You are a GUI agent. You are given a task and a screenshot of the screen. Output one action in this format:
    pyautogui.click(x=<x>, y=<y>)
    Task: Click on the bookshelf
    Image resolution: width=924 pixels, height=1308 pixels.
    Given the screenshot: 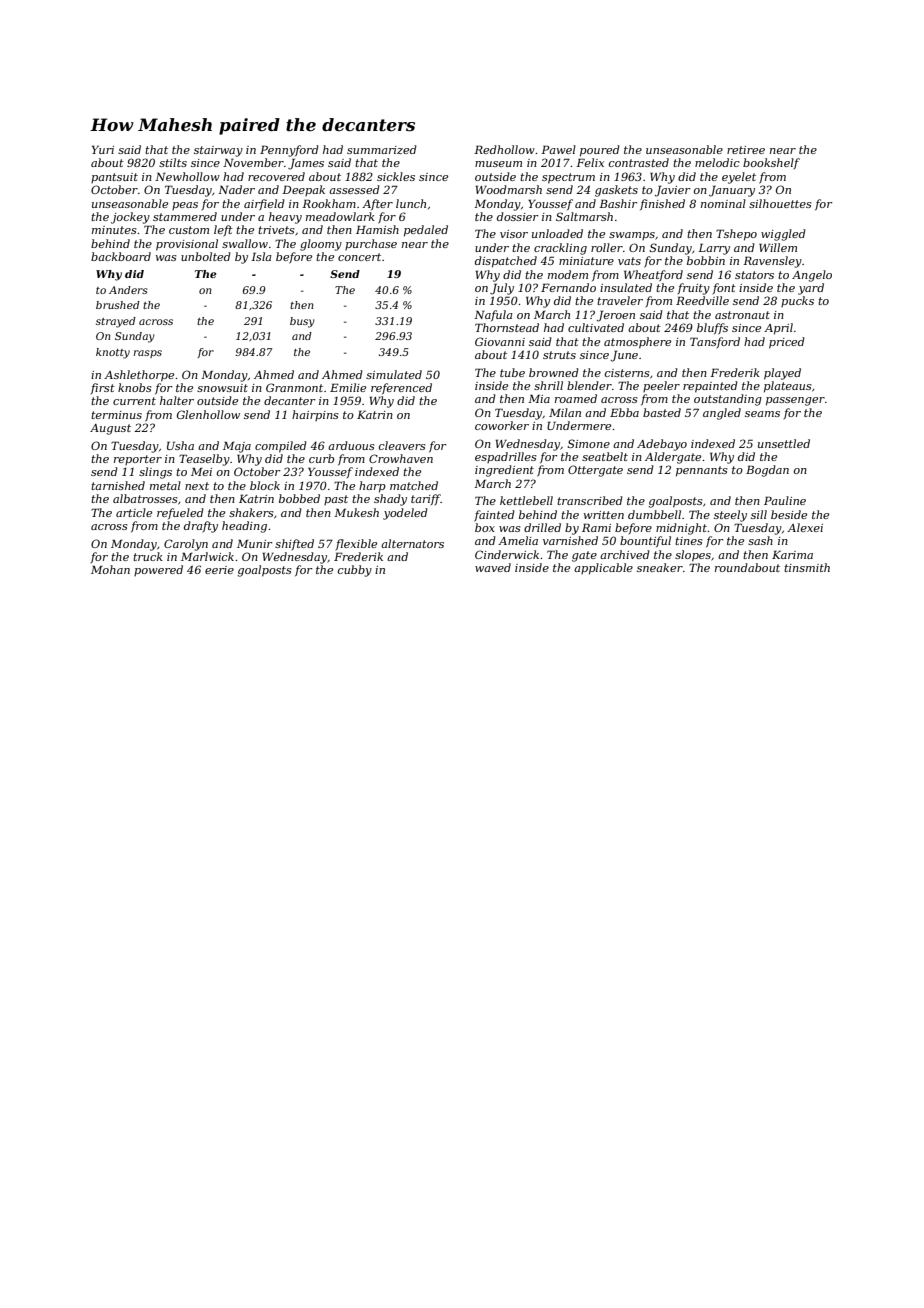 What is the action you would take?
    pyautogui.click(x=771, y=163)
